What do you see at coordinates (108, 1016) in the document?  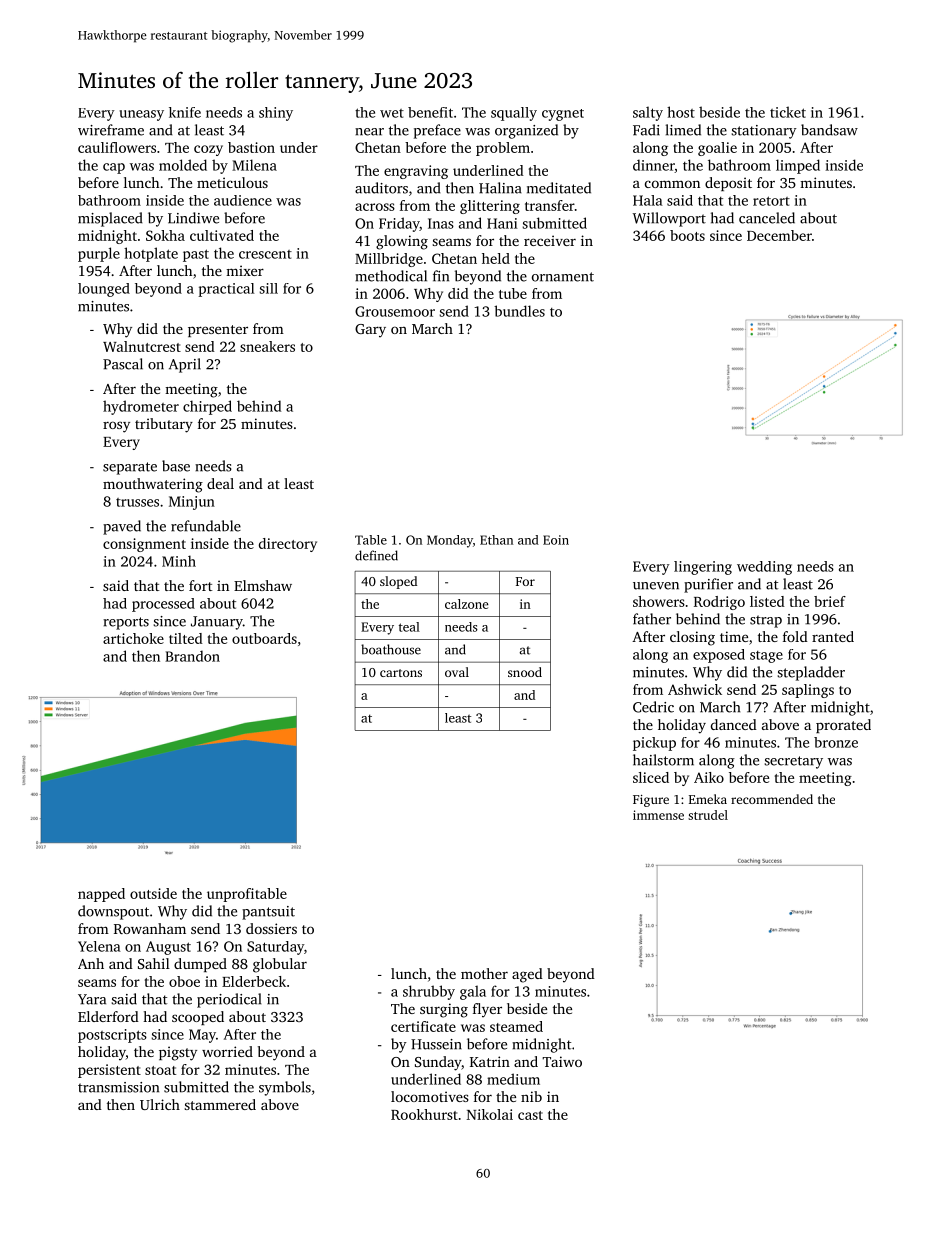 I see `Elderford` at bounding box center [108, 1016].
